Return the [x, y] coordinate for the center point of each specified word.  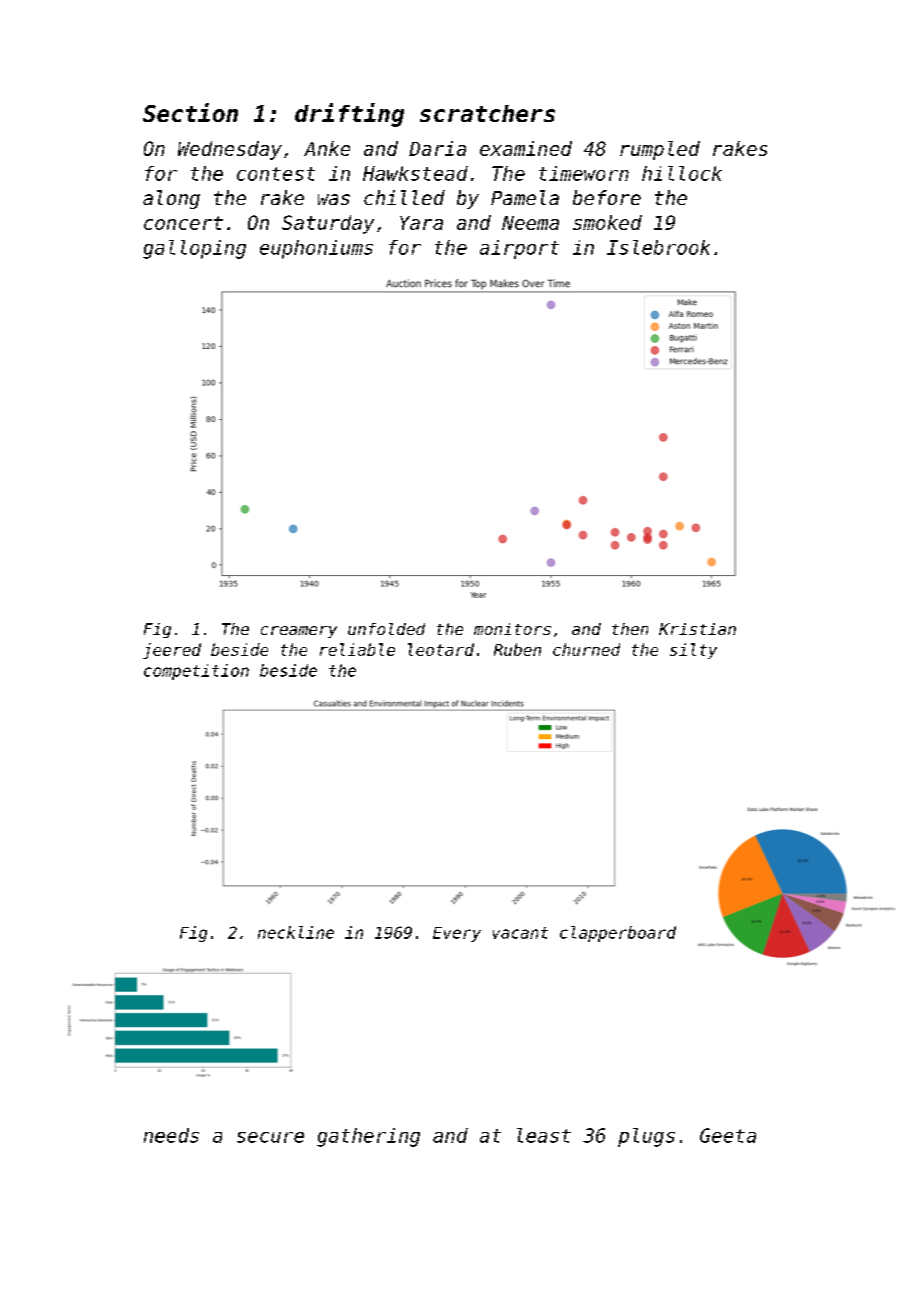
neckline [296, 932]
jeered [172, 651]
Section [190, 112]
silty [693, 651]
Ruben [517, 649]
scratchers [487, 113]
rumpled [660, 150]
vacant [520, 933]
